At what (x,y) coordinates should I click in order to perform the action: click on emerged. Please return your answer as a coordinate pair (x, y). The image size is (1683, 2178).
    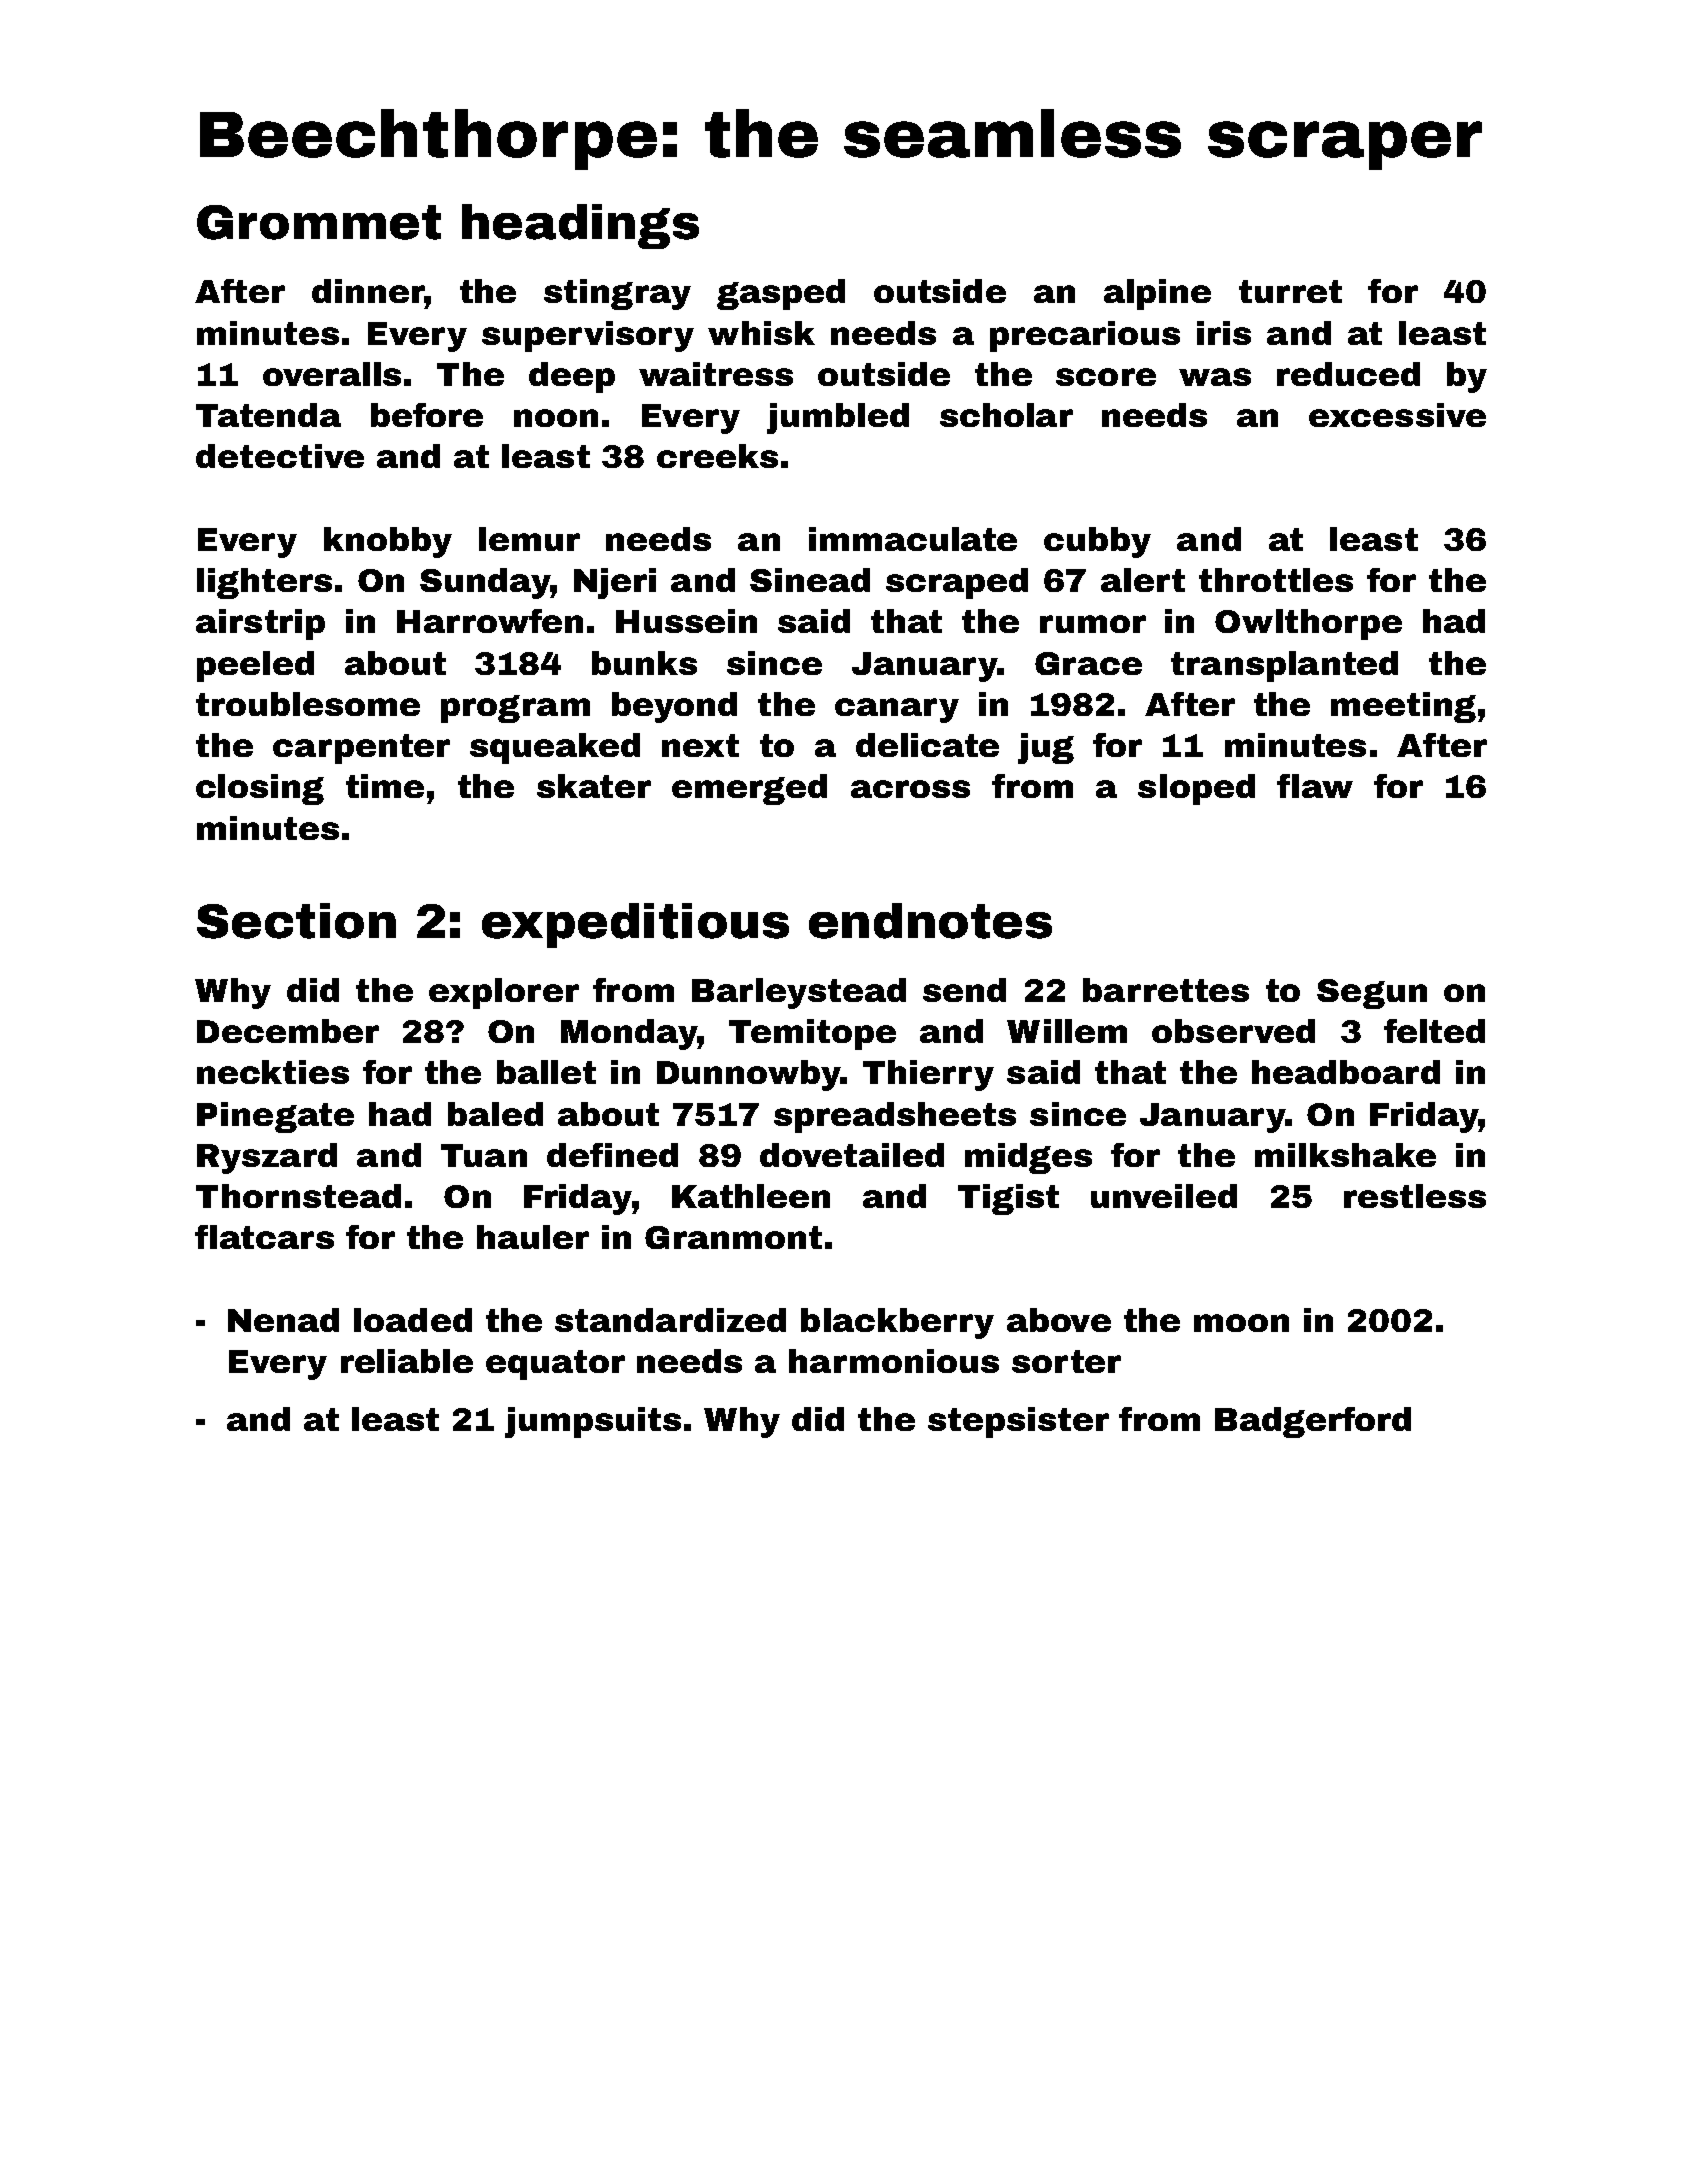
    Looking at the image, I should click on (749, 789).
